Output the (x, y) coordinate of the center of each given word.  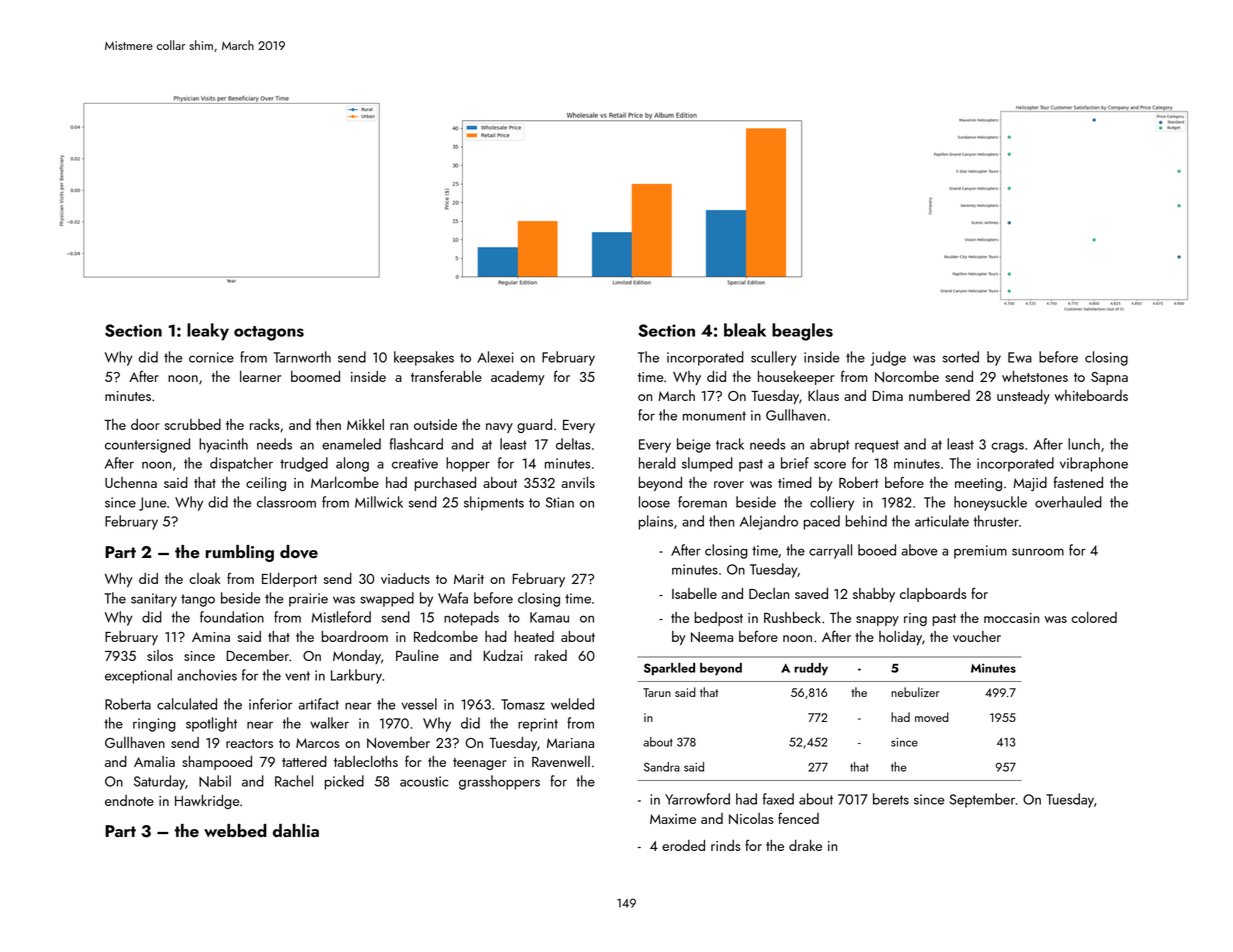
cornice (211, 357)
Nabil (215, 781)
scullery (774, 358)
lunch (1084, 444)
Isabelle (694, 593)
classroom (286, 502)
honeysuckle (990, 503)
